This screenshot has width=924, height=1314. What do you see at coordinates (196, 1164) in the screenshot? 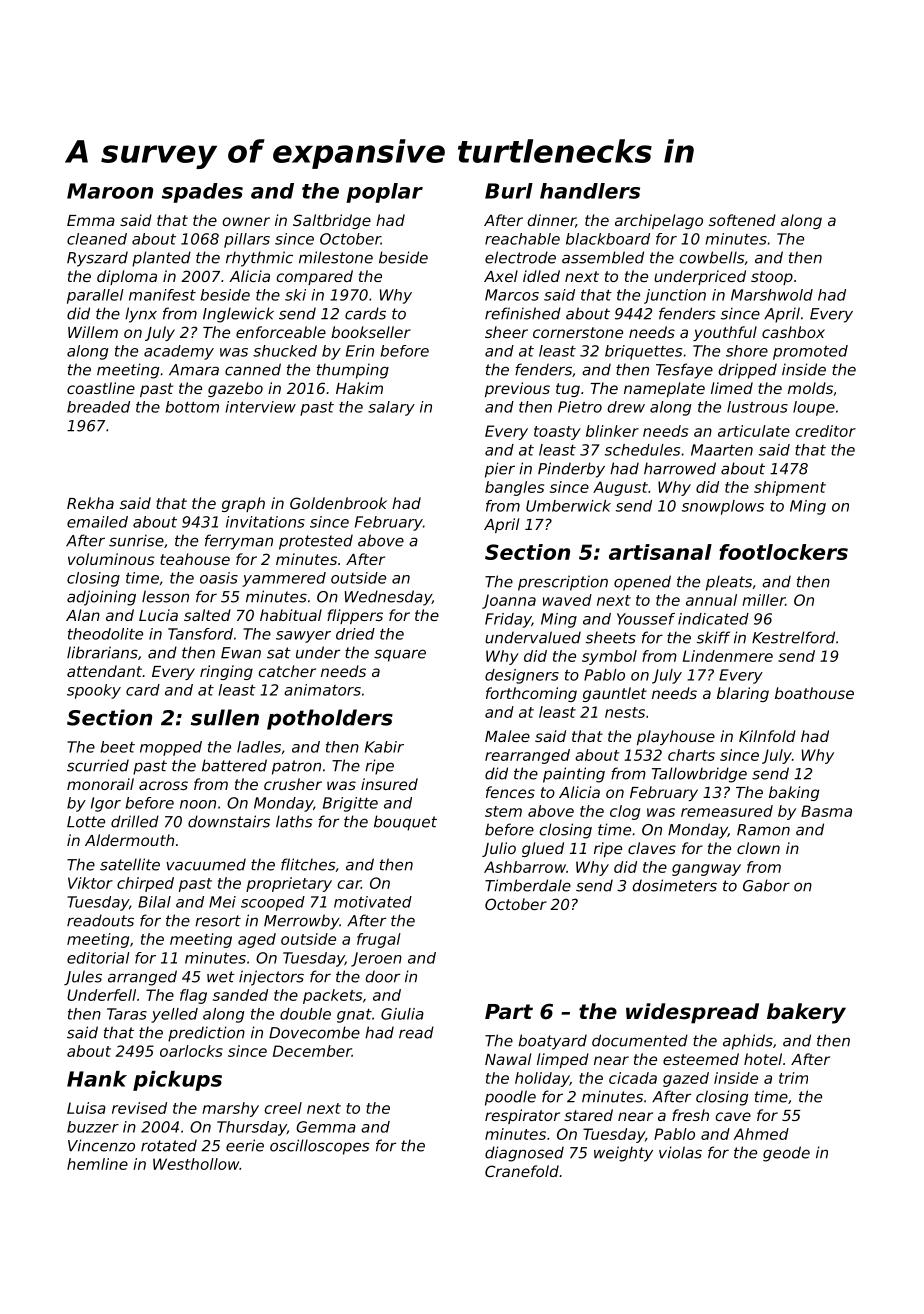
I see `Westhollow` at bounding box center [196, 1164].
